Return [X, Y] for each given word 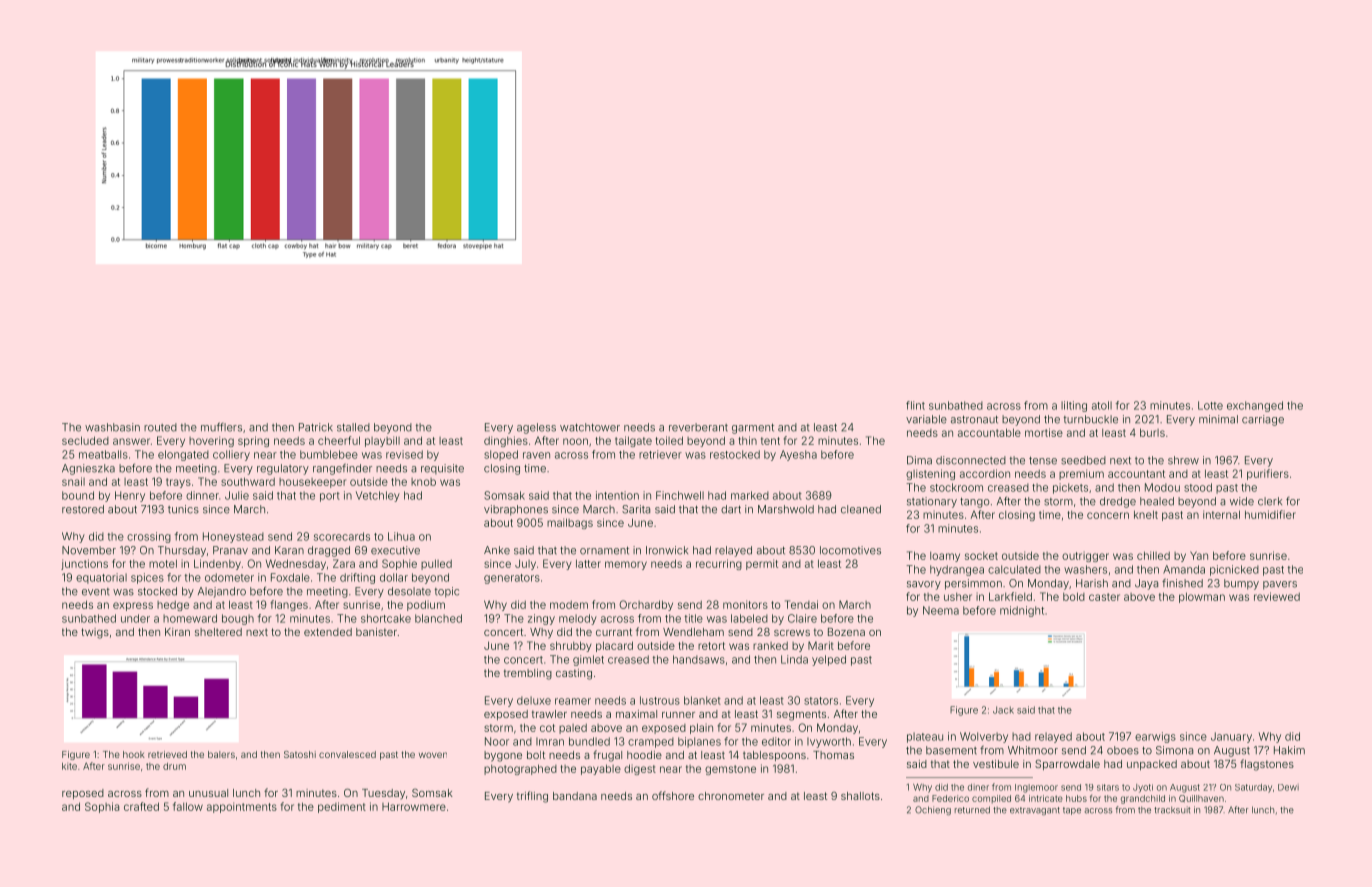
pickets [1070, 488]
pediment [342, 807]
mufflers [221, 427]
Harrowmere [414, 806]
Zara [344, 563]
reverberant [698, 427]
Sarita [636, 509]
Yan [1199, 555]
